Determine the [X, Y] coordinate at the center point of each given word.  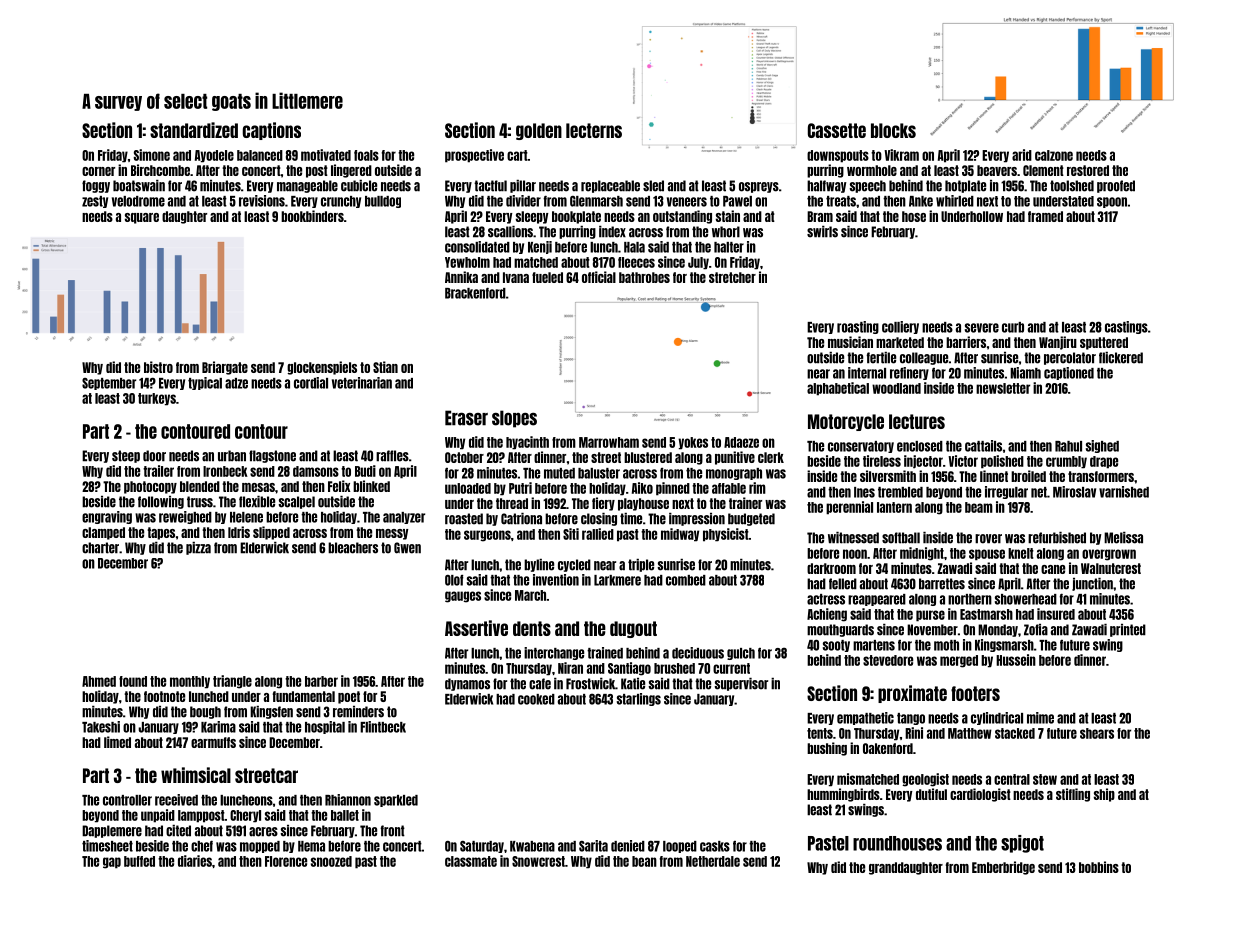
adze [236, 383]
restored [1088, 170]
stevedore [888, 660]
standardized [194, 130]
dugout [633, 629]
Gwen [407, 548]
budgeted [751, 519]
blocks [893, 130]
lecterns [594, 130]
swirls [822, 232]
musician [850, 342]
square [142, 218]
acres [263, 832]
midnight [922, 554]
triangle [232, 682]
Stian [385, 367]
